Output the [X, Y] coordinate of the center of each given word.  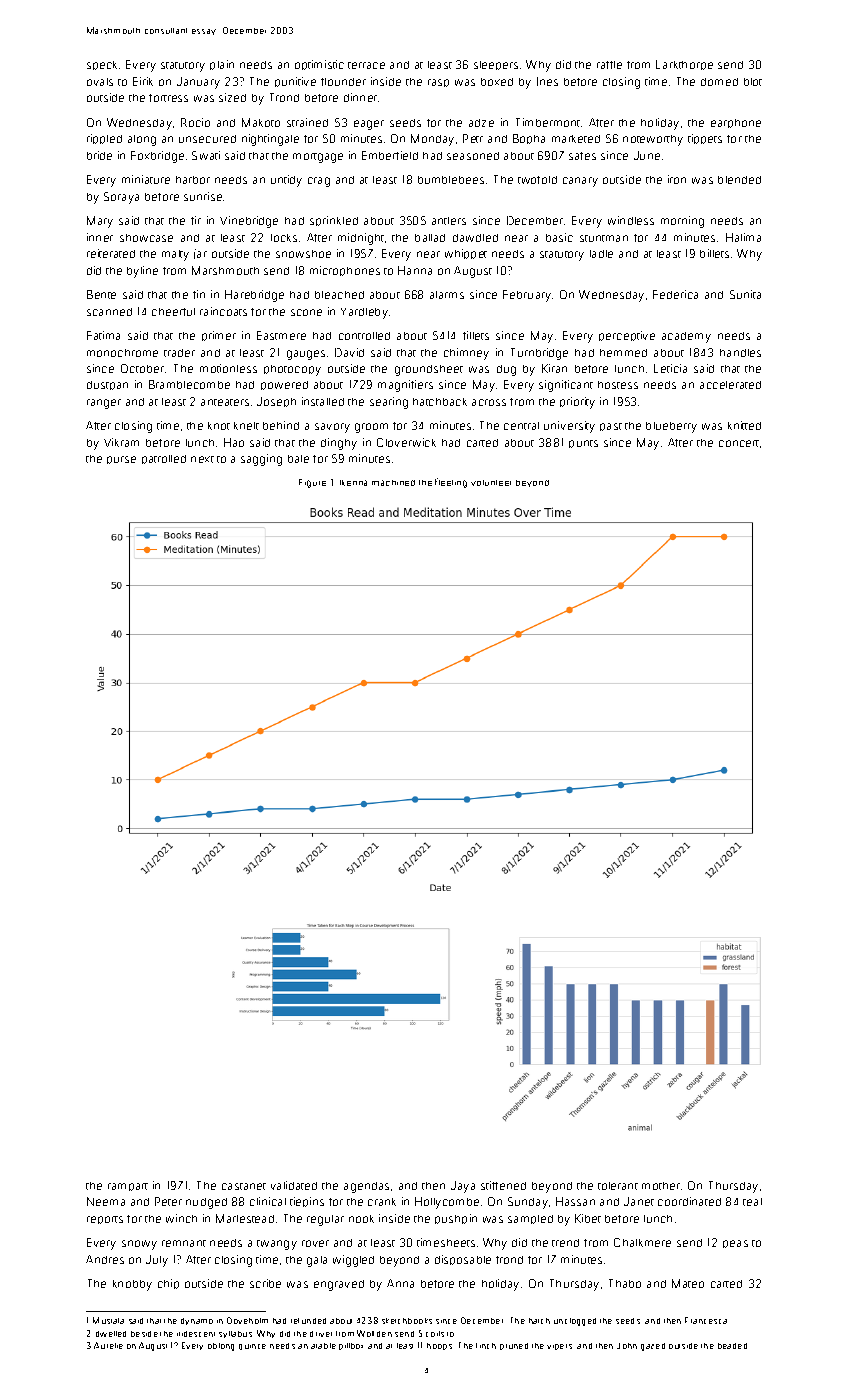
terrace [366, 65]
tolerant [618, 1186]
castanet [244, 1186]
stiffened [503, 1185]
